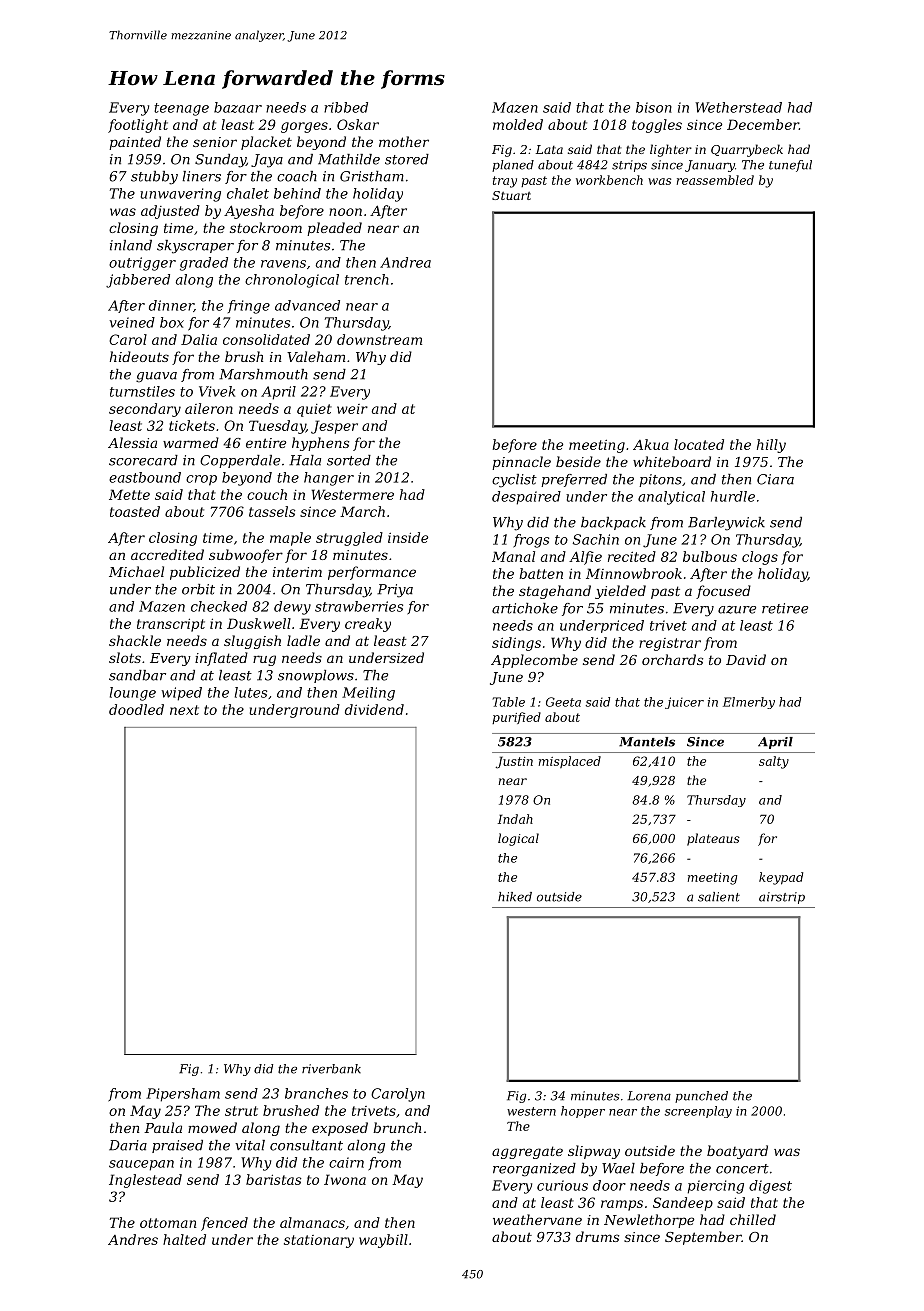  I want to click on Andres, so click(133, 1239).
